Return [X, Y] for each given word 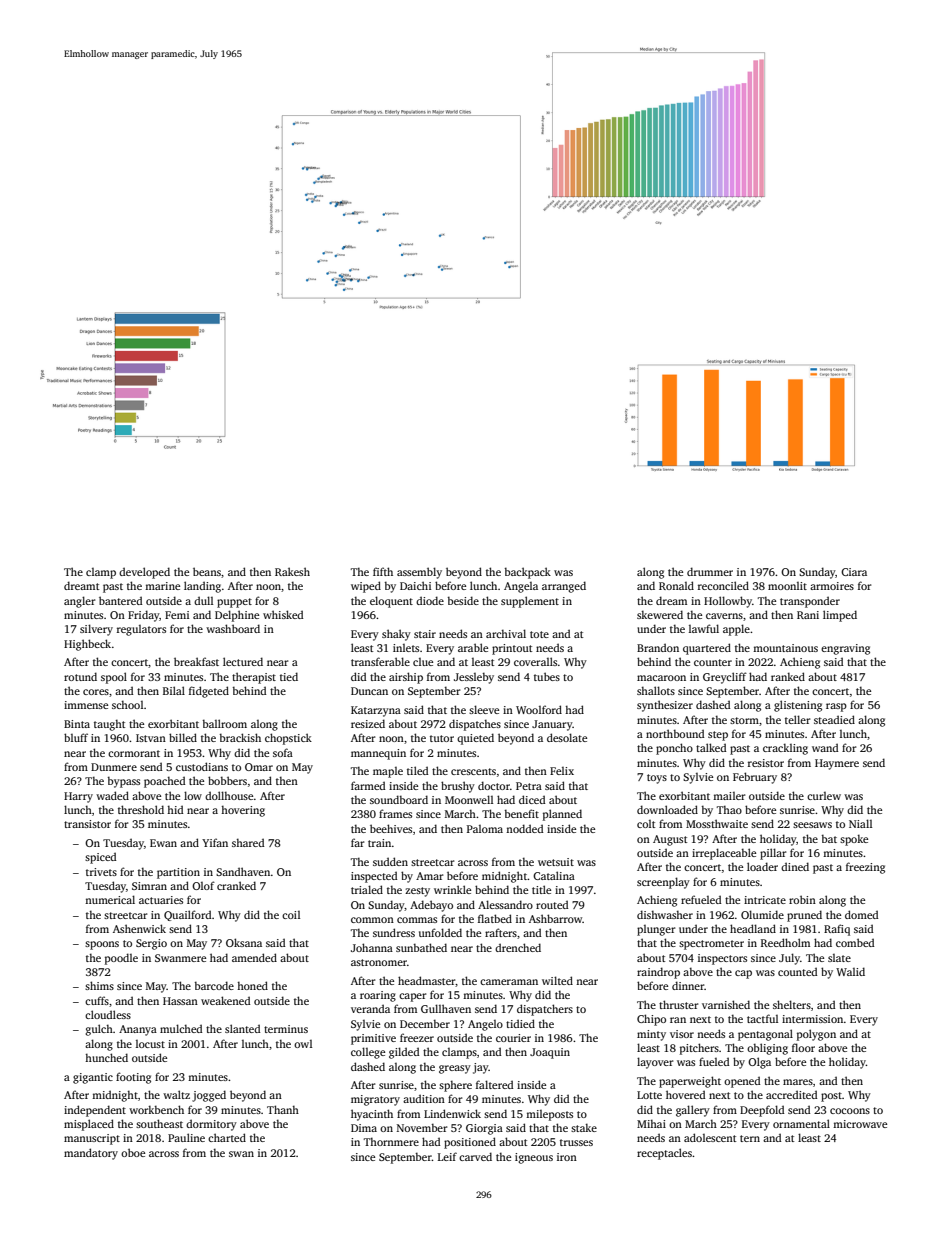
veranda [370, 1008]
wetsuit [556, 862]
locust [150, 1044]
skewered [660, 614]
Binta [77, 724]
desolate [567, 737]
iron [567, 1157]
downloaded [667, 809]
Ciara [854, 572]
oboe [133, 1152]
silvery [96, 630]
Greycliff [725, 678]
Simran [149, 886]
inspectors [722, 959]
